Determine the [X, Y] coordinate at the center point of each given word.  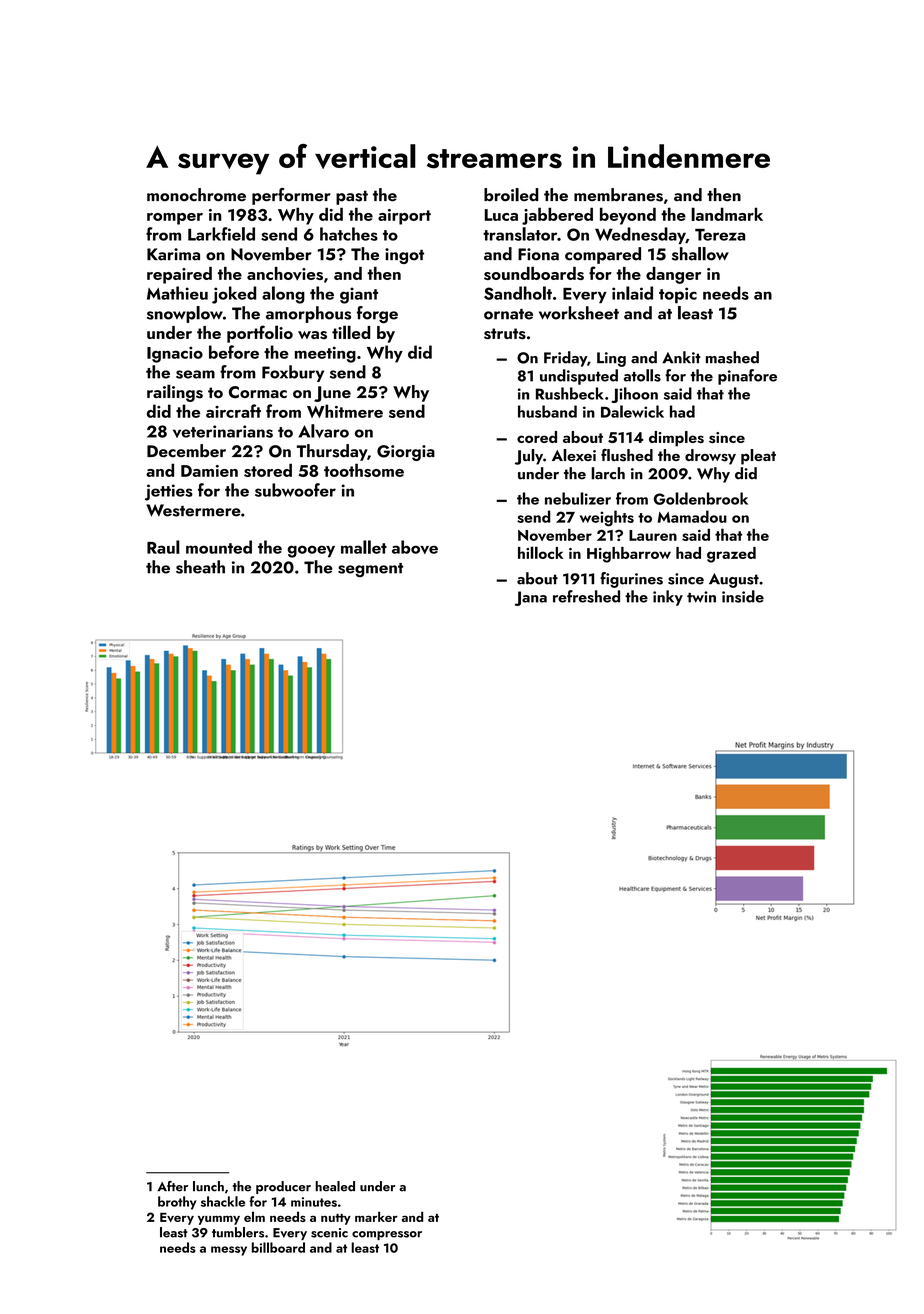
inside [743, 596]
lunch [208, 1186]
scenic [329, 1233]
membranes [618, 195]
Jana [531, 598]
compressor [387, 1235]
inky [668, 598]
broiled [511, 195]
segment [370, 570]
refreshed [586, 596]
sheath [200, 567]
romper [175, 219]
